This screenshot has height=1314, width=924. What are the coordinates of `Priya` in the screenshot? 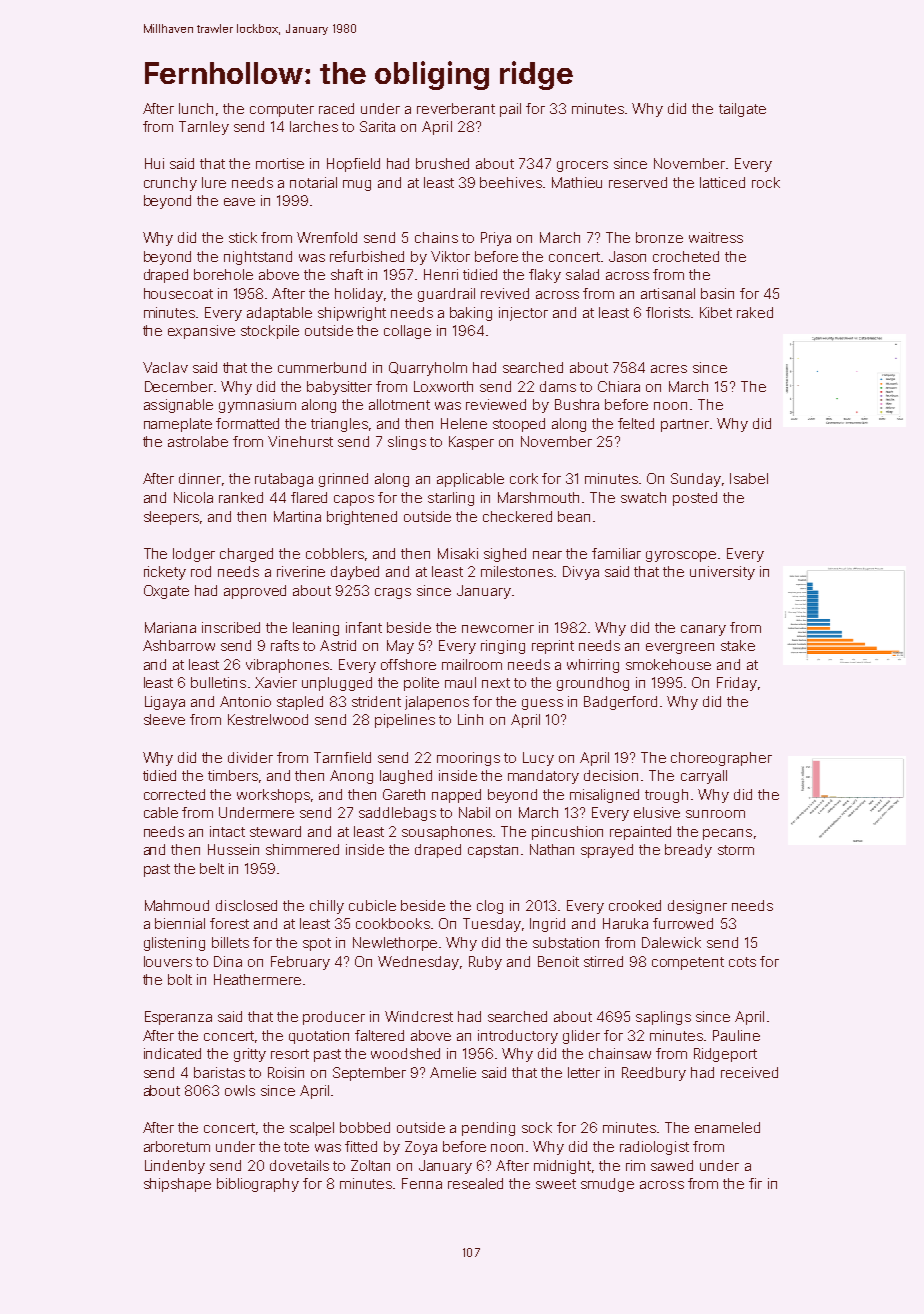 It's located at (496, 239).
